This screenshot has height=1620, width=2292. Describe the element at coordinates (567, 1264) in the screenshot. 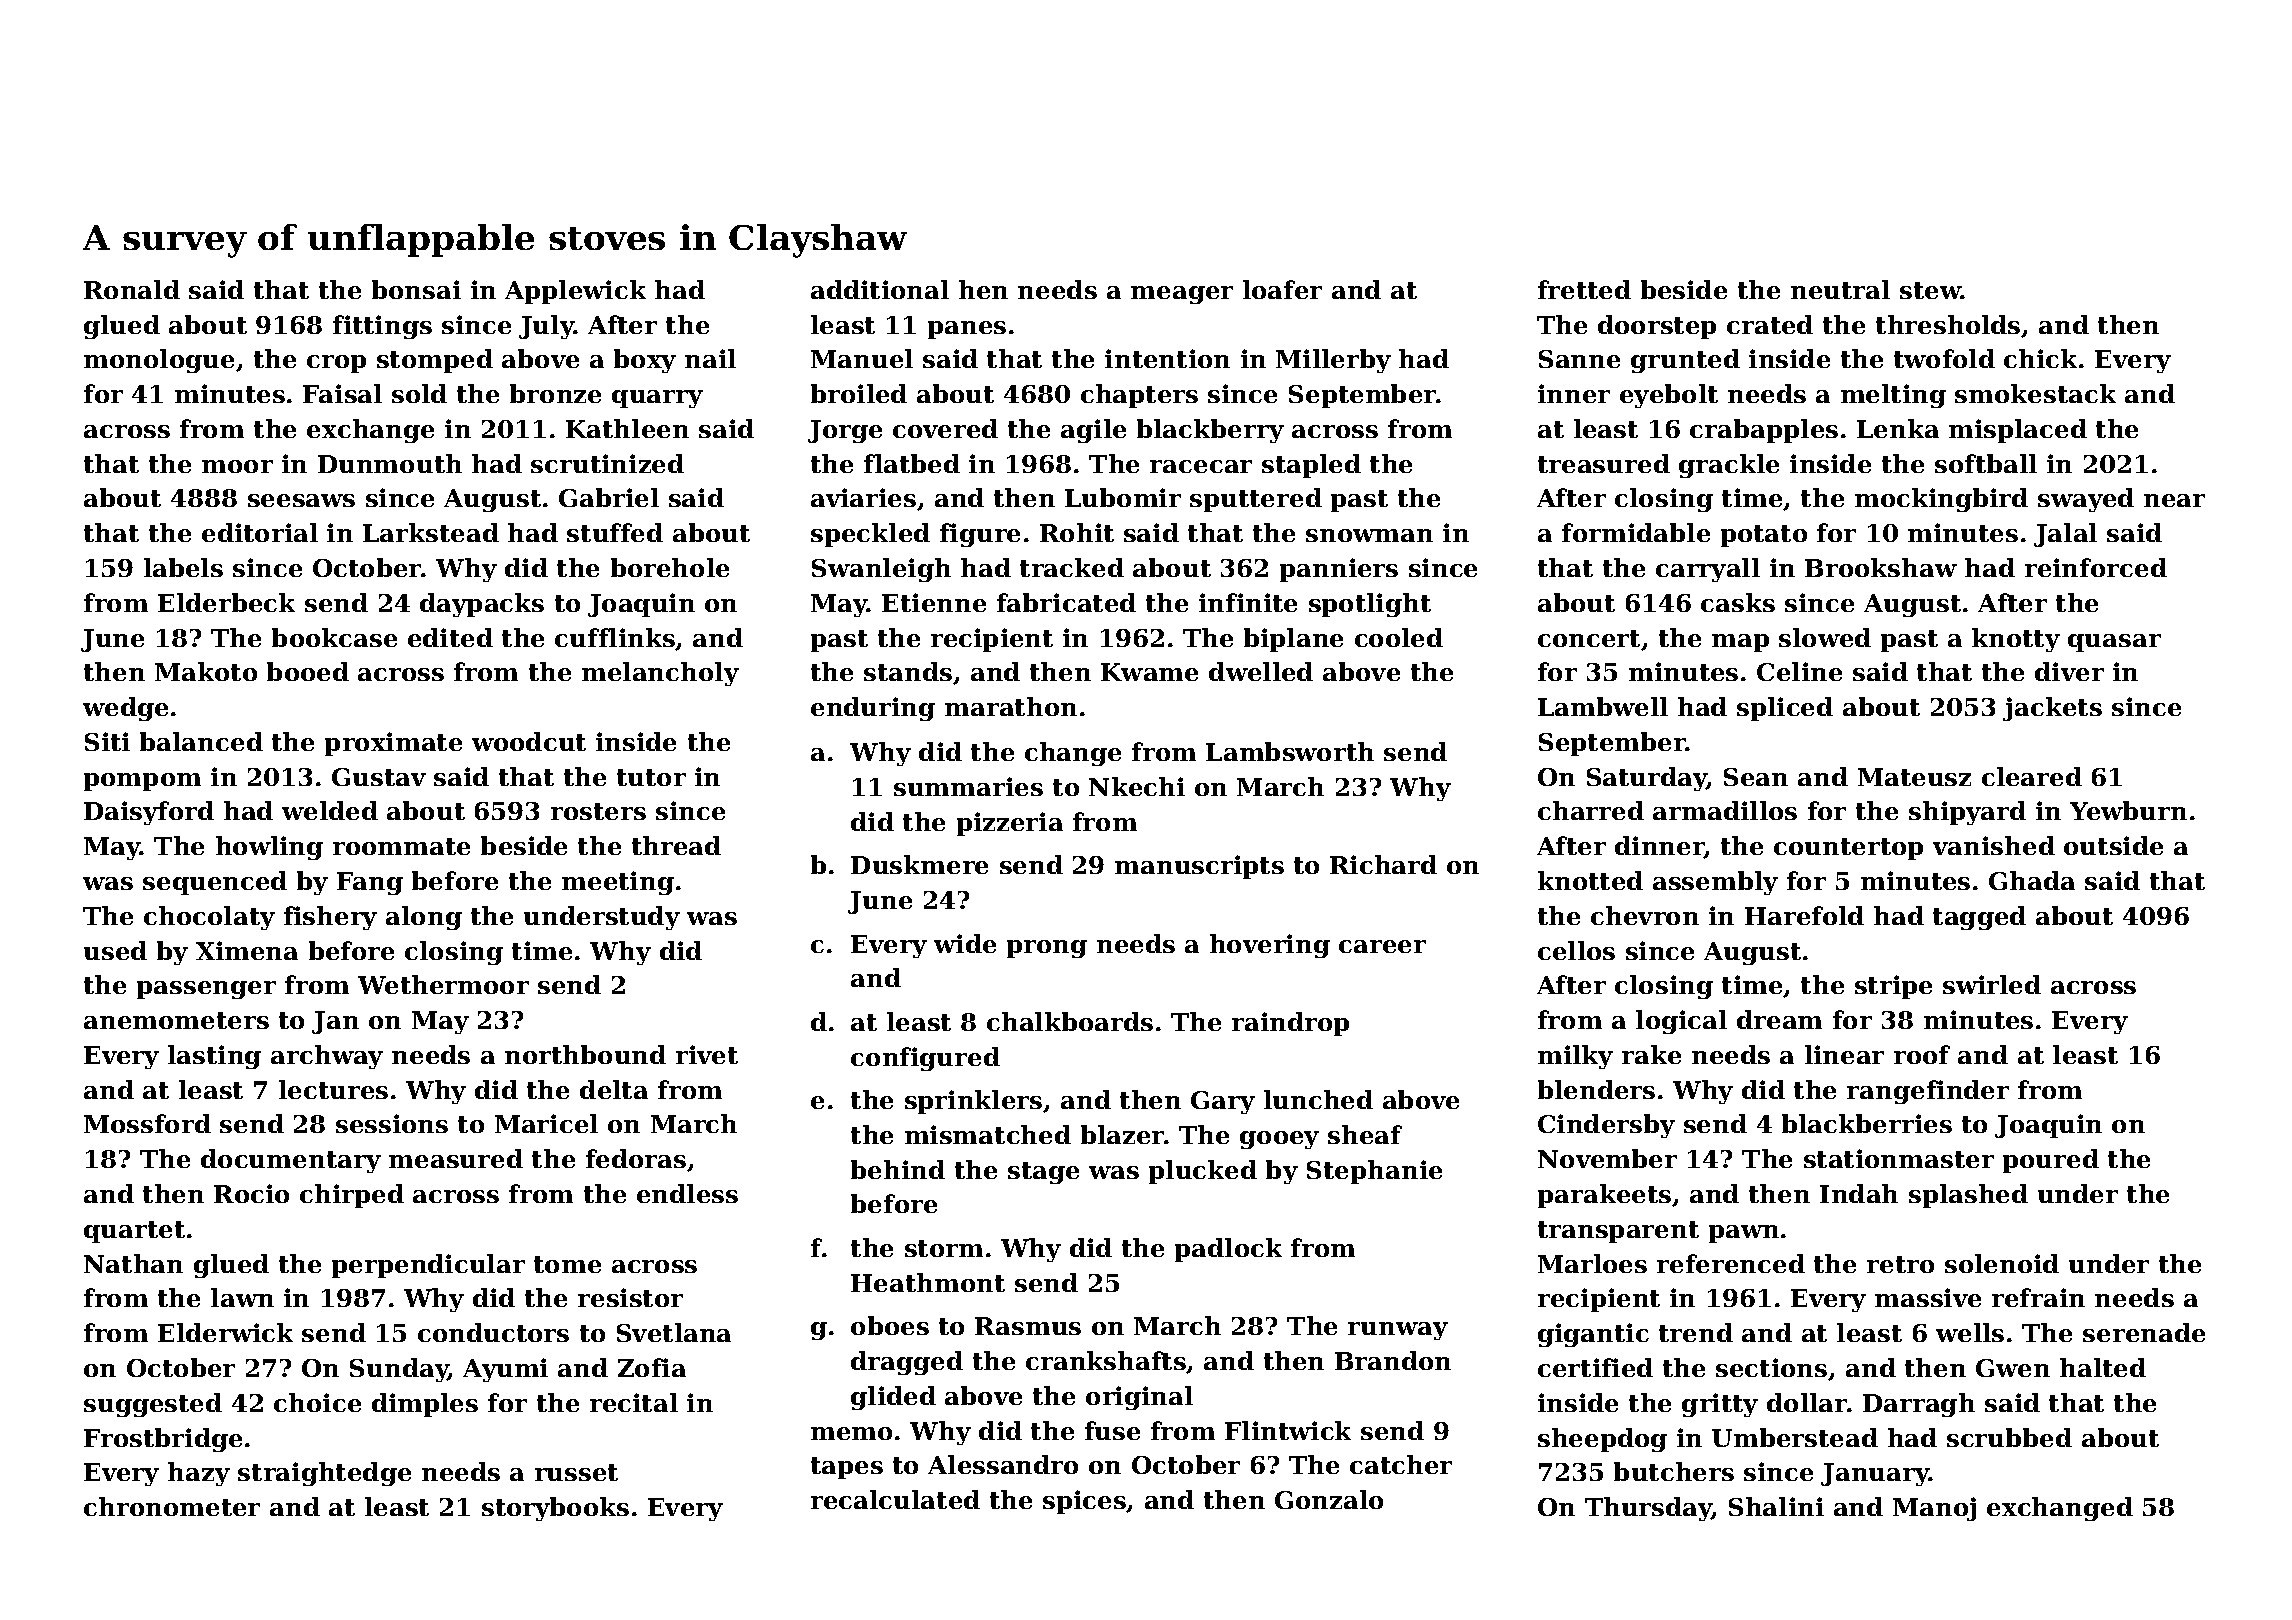

I see `tome` at that location.
